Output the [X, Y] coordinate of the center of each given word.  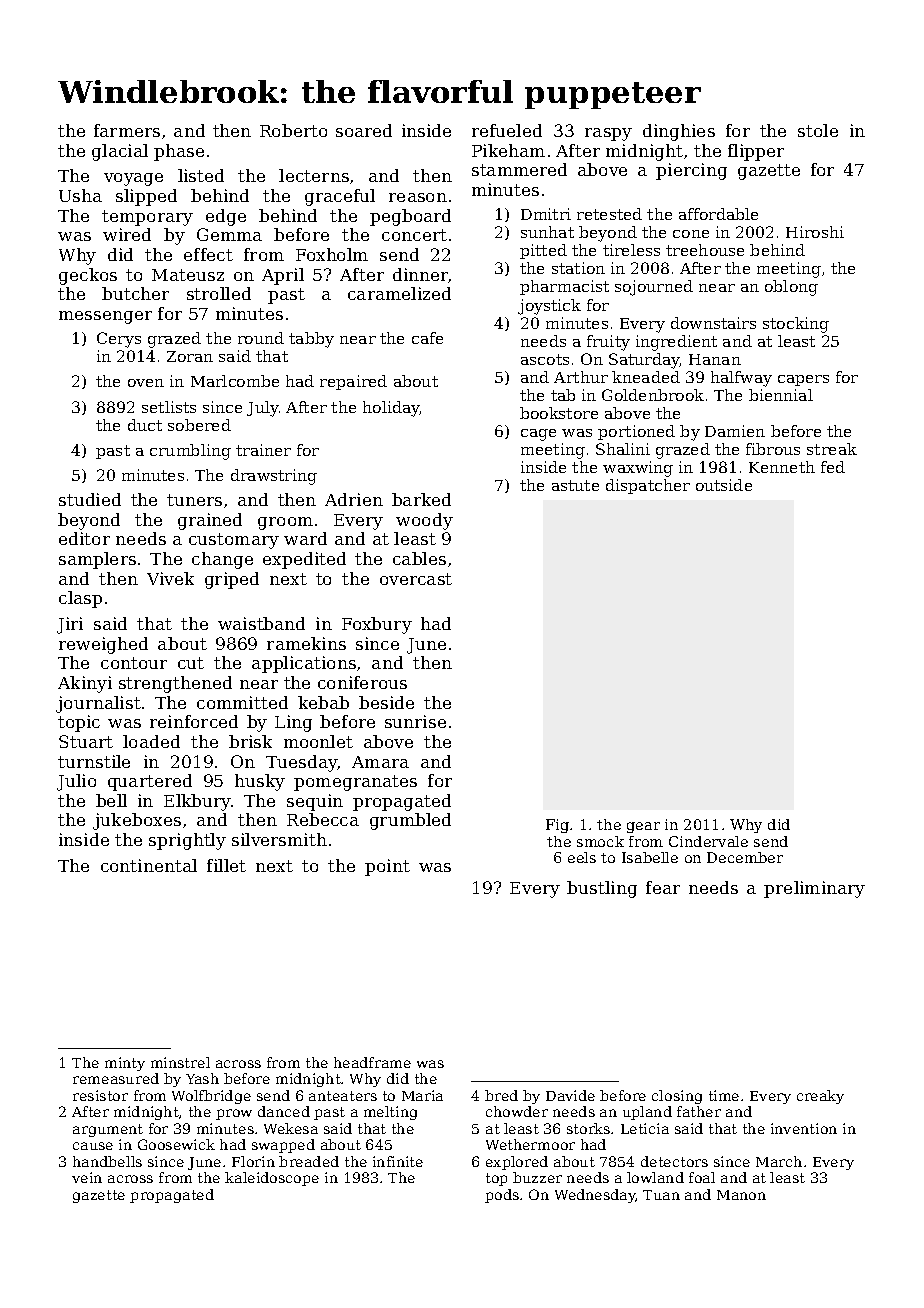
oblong [791, 288]
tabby [311, 340]
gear [643, 827]
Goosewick [176, 1144]
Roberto [293, 130]
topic [79, 723]
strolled [219, 293]
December [745, 857]
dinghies [679, 132]
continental [149, 865]
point [387, 867]
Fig [557, 826]
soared [364, 130]
